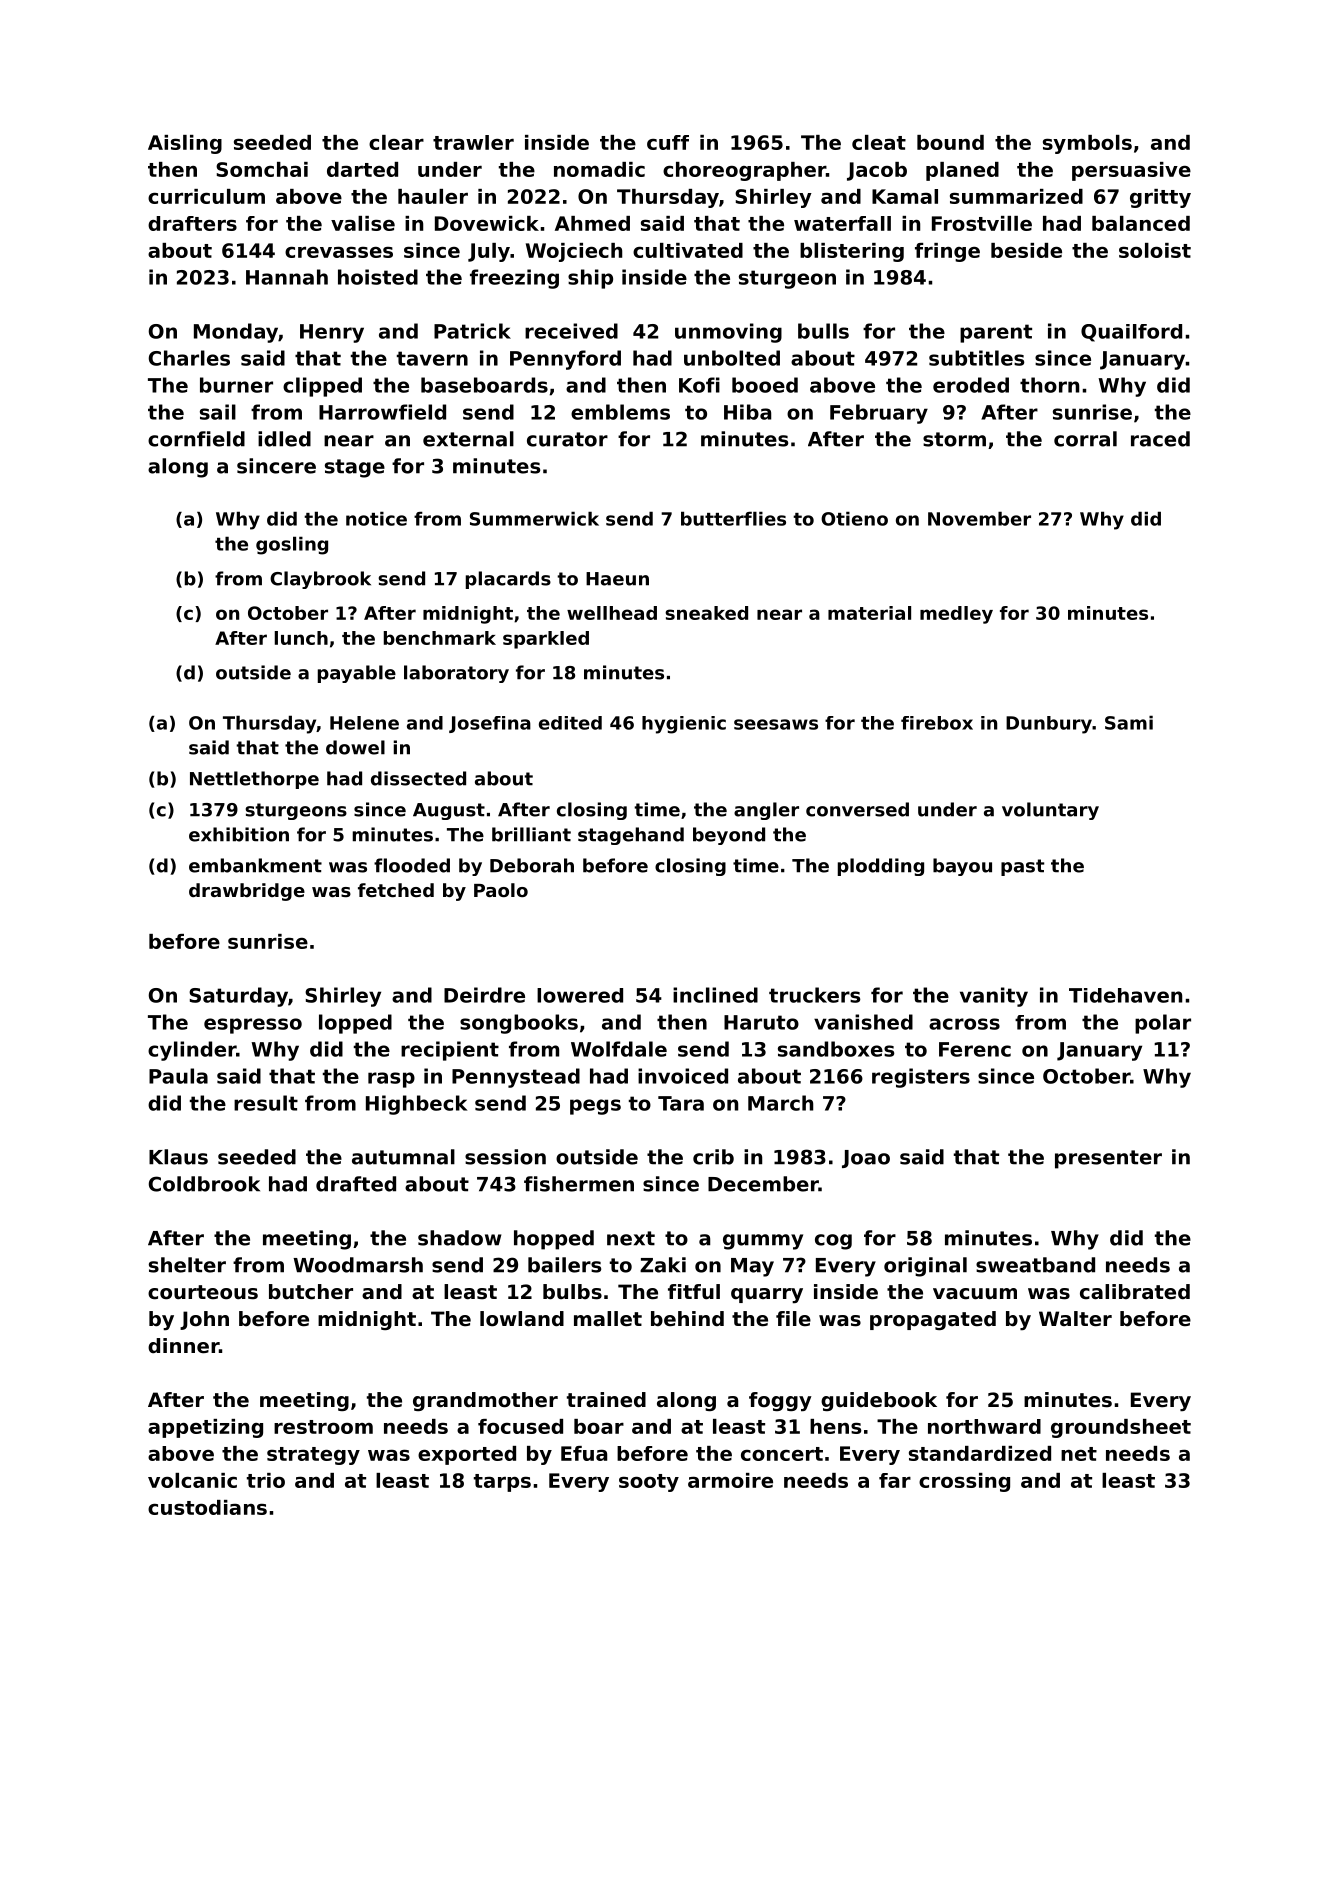 Image resolution: width=1339 pixels, height=1893 pixels. I want to click on bailers, so click(564, 1265).
